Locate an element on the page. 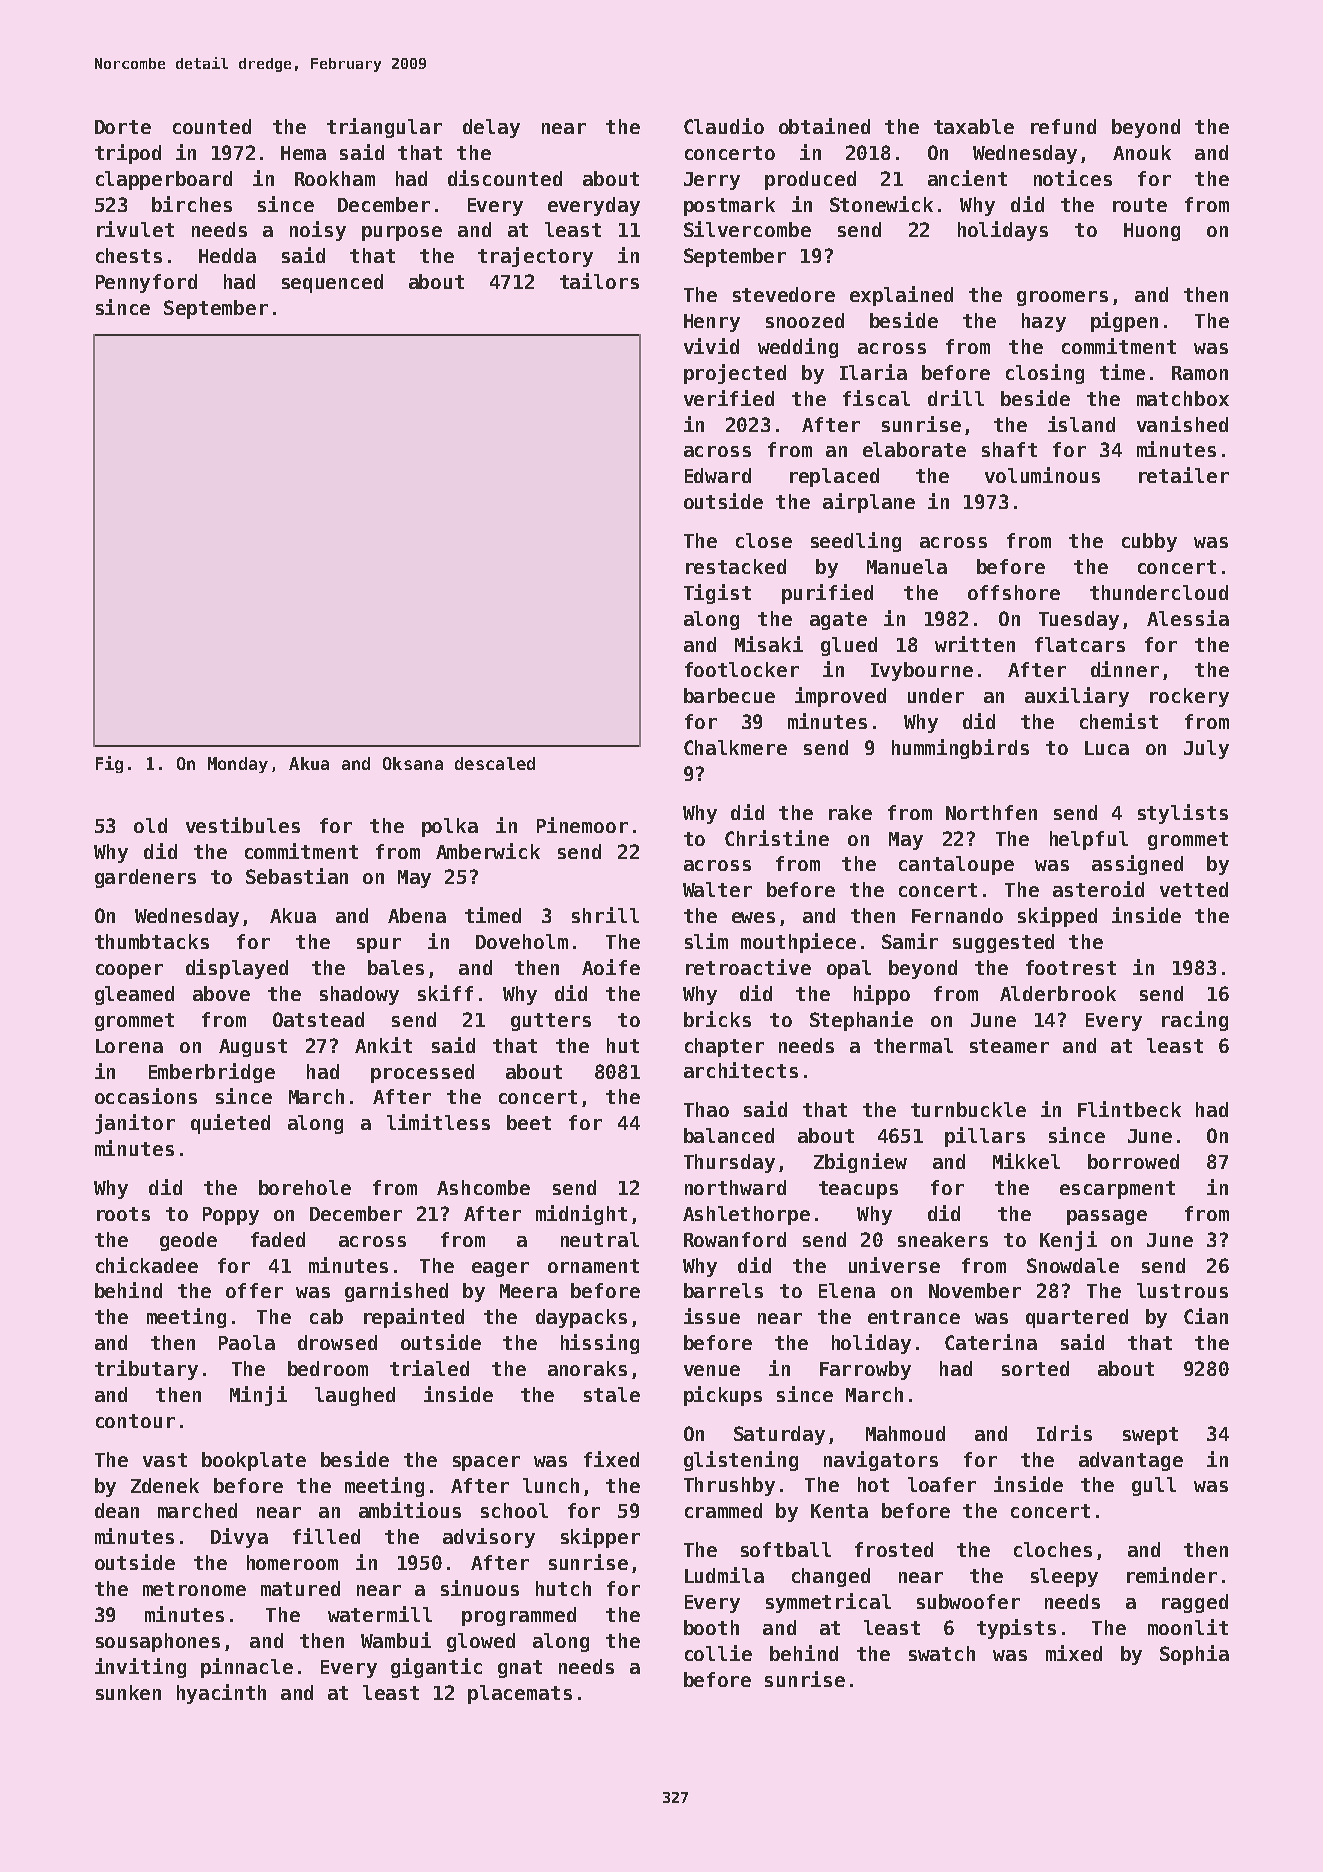 This document has width=1323, height=1872. sneakers is located at coordinates (943, 1239).
